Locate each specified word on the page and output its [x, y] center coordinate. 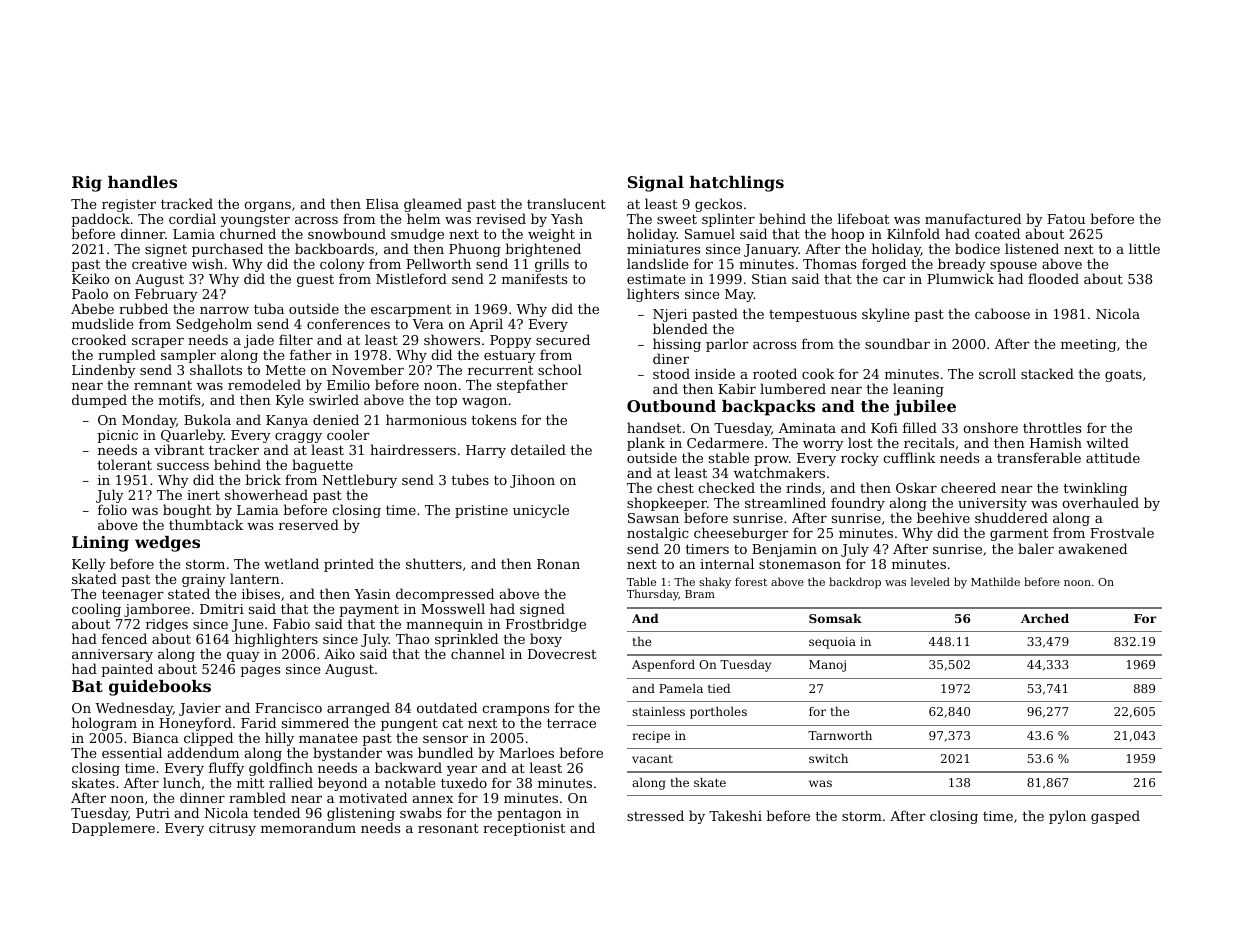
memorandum [308, 828]
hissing [677, 345]
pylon [1067, 817]
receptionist [524, 829]
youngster [255, 221]
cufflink [909, 457]
